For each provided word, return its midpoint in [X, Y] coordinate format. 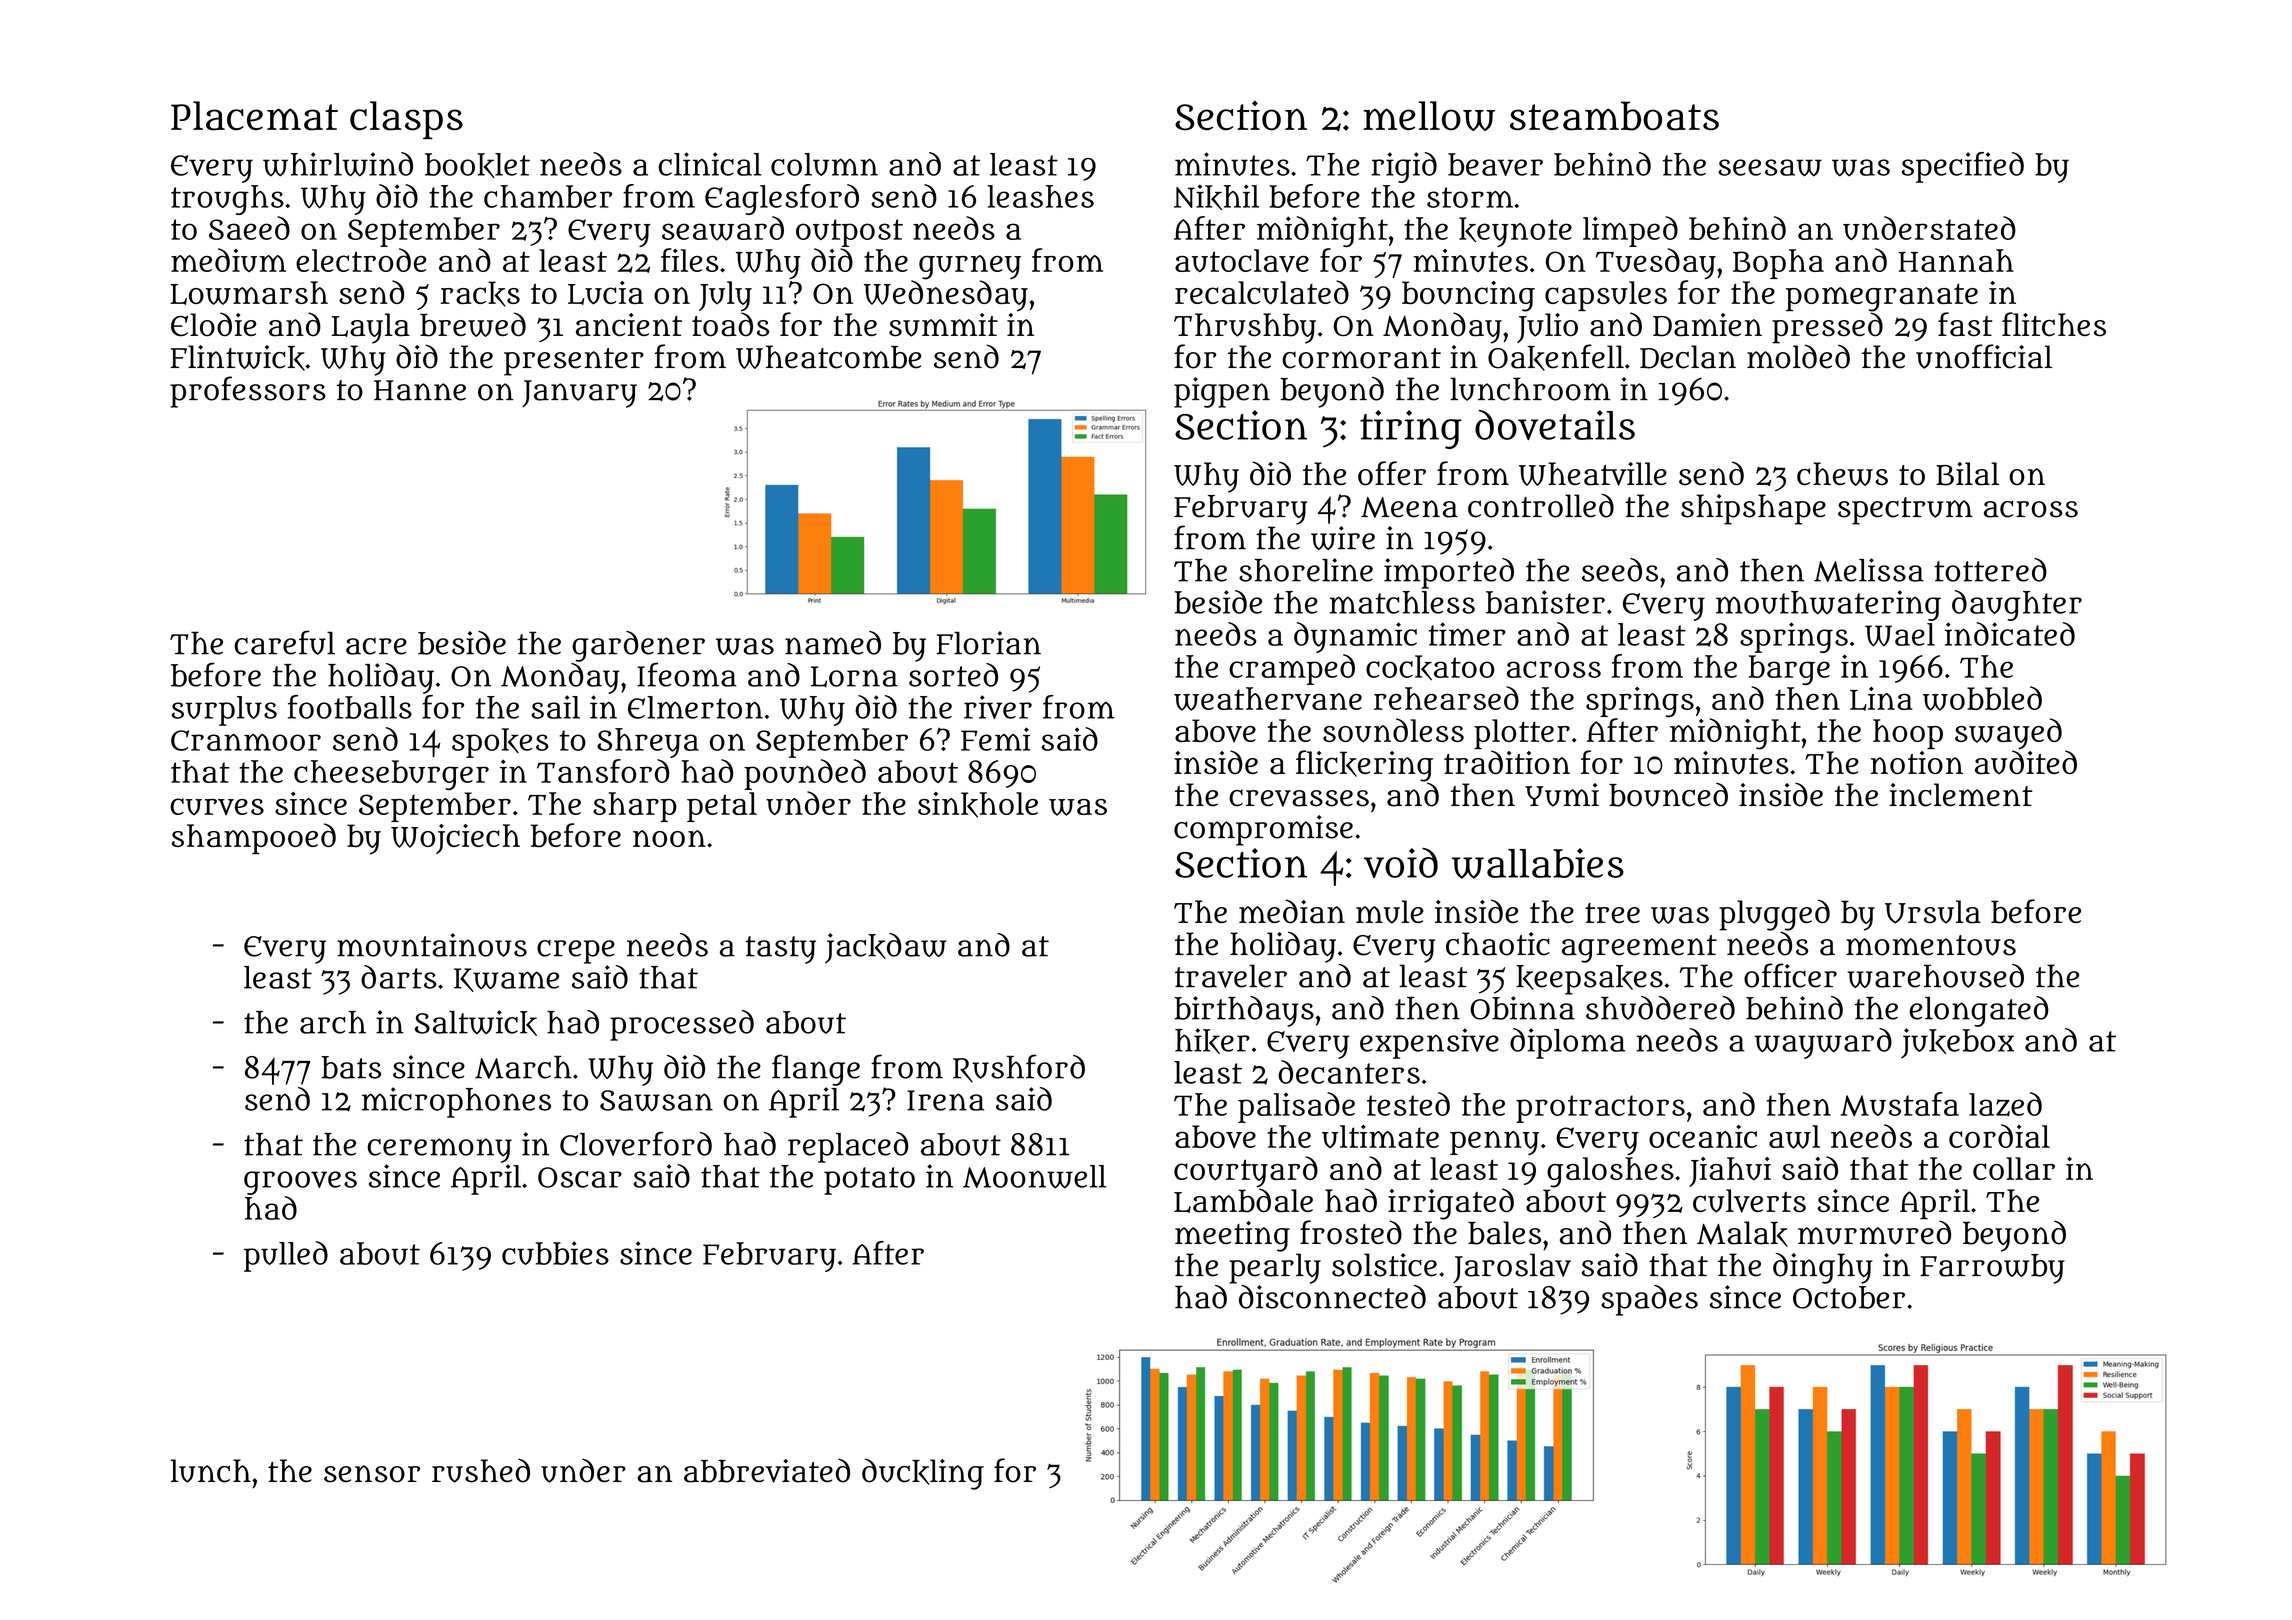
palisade [1296, 1107]
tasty [780, 950]
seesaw [1770, 168]
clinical [709, 164]
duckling [923, 1474]
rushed [481, 1470]
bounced [1668, 794]
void [1401, 863]
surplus [224, 711]
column [824, 164]
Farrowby [1992, 1269]
